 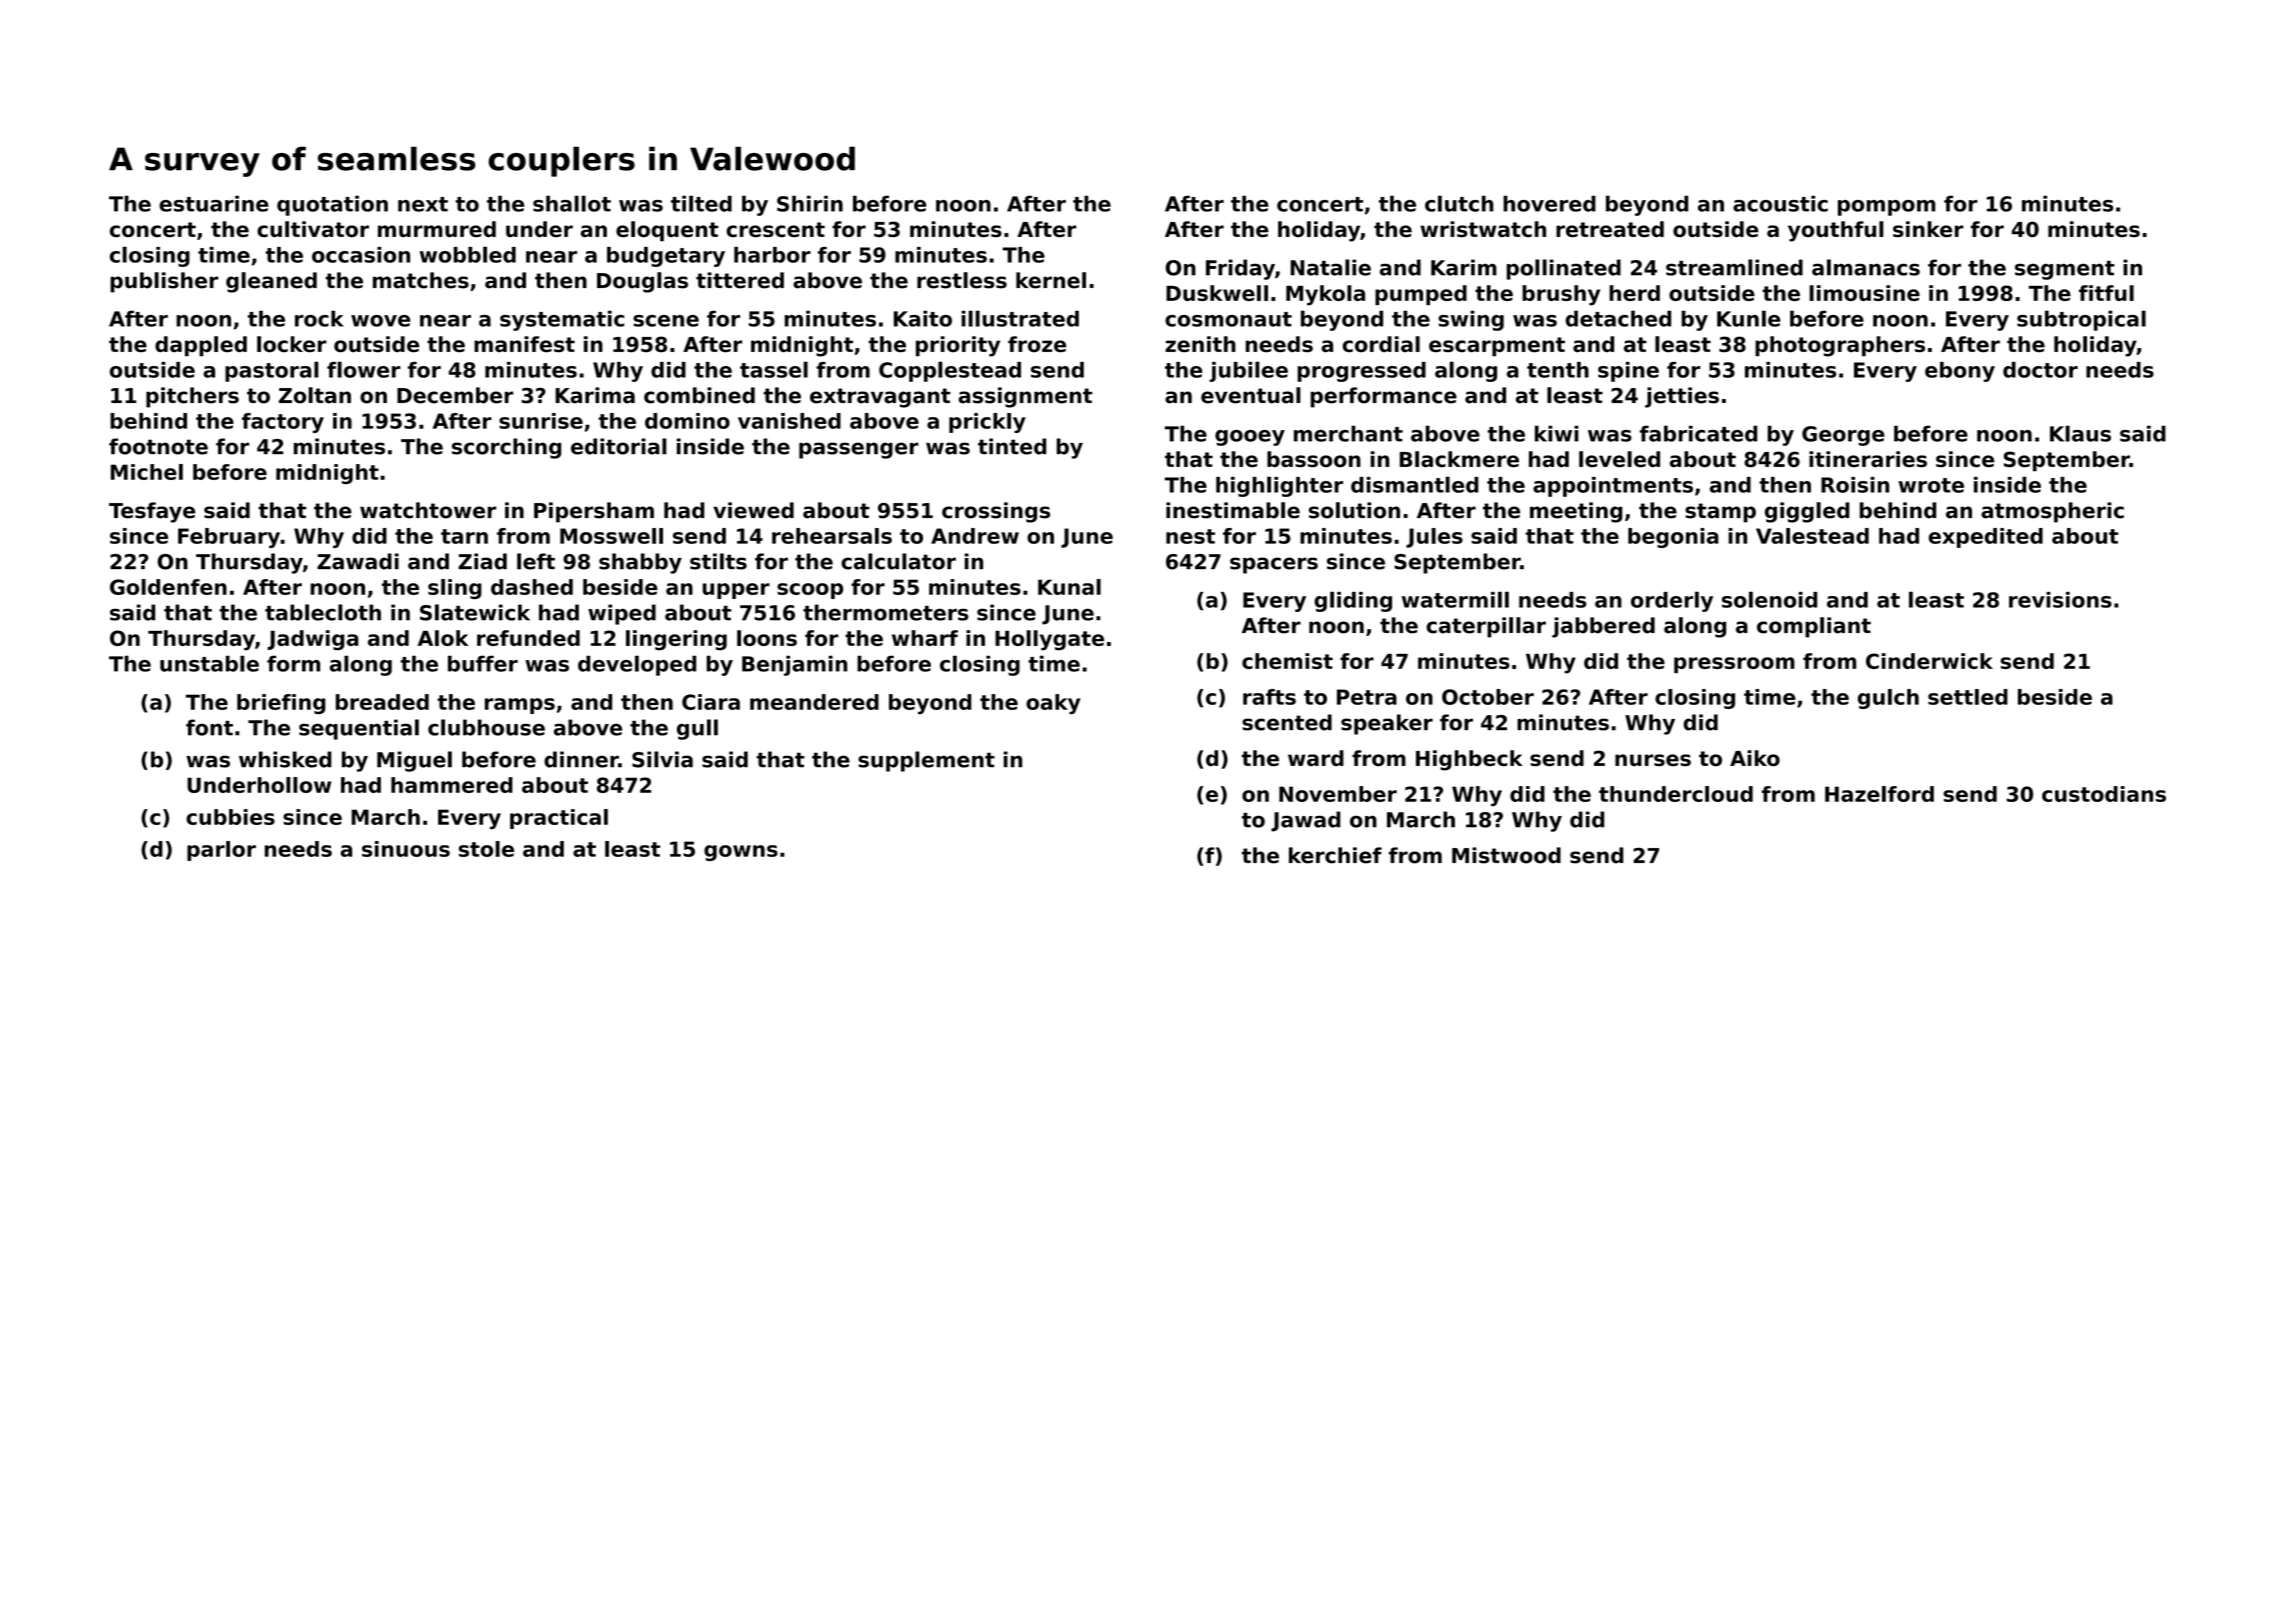 What do you see at coordinates (313, 640) in the document?
I see `Jadwiga` at bounding box center [313, 640].
